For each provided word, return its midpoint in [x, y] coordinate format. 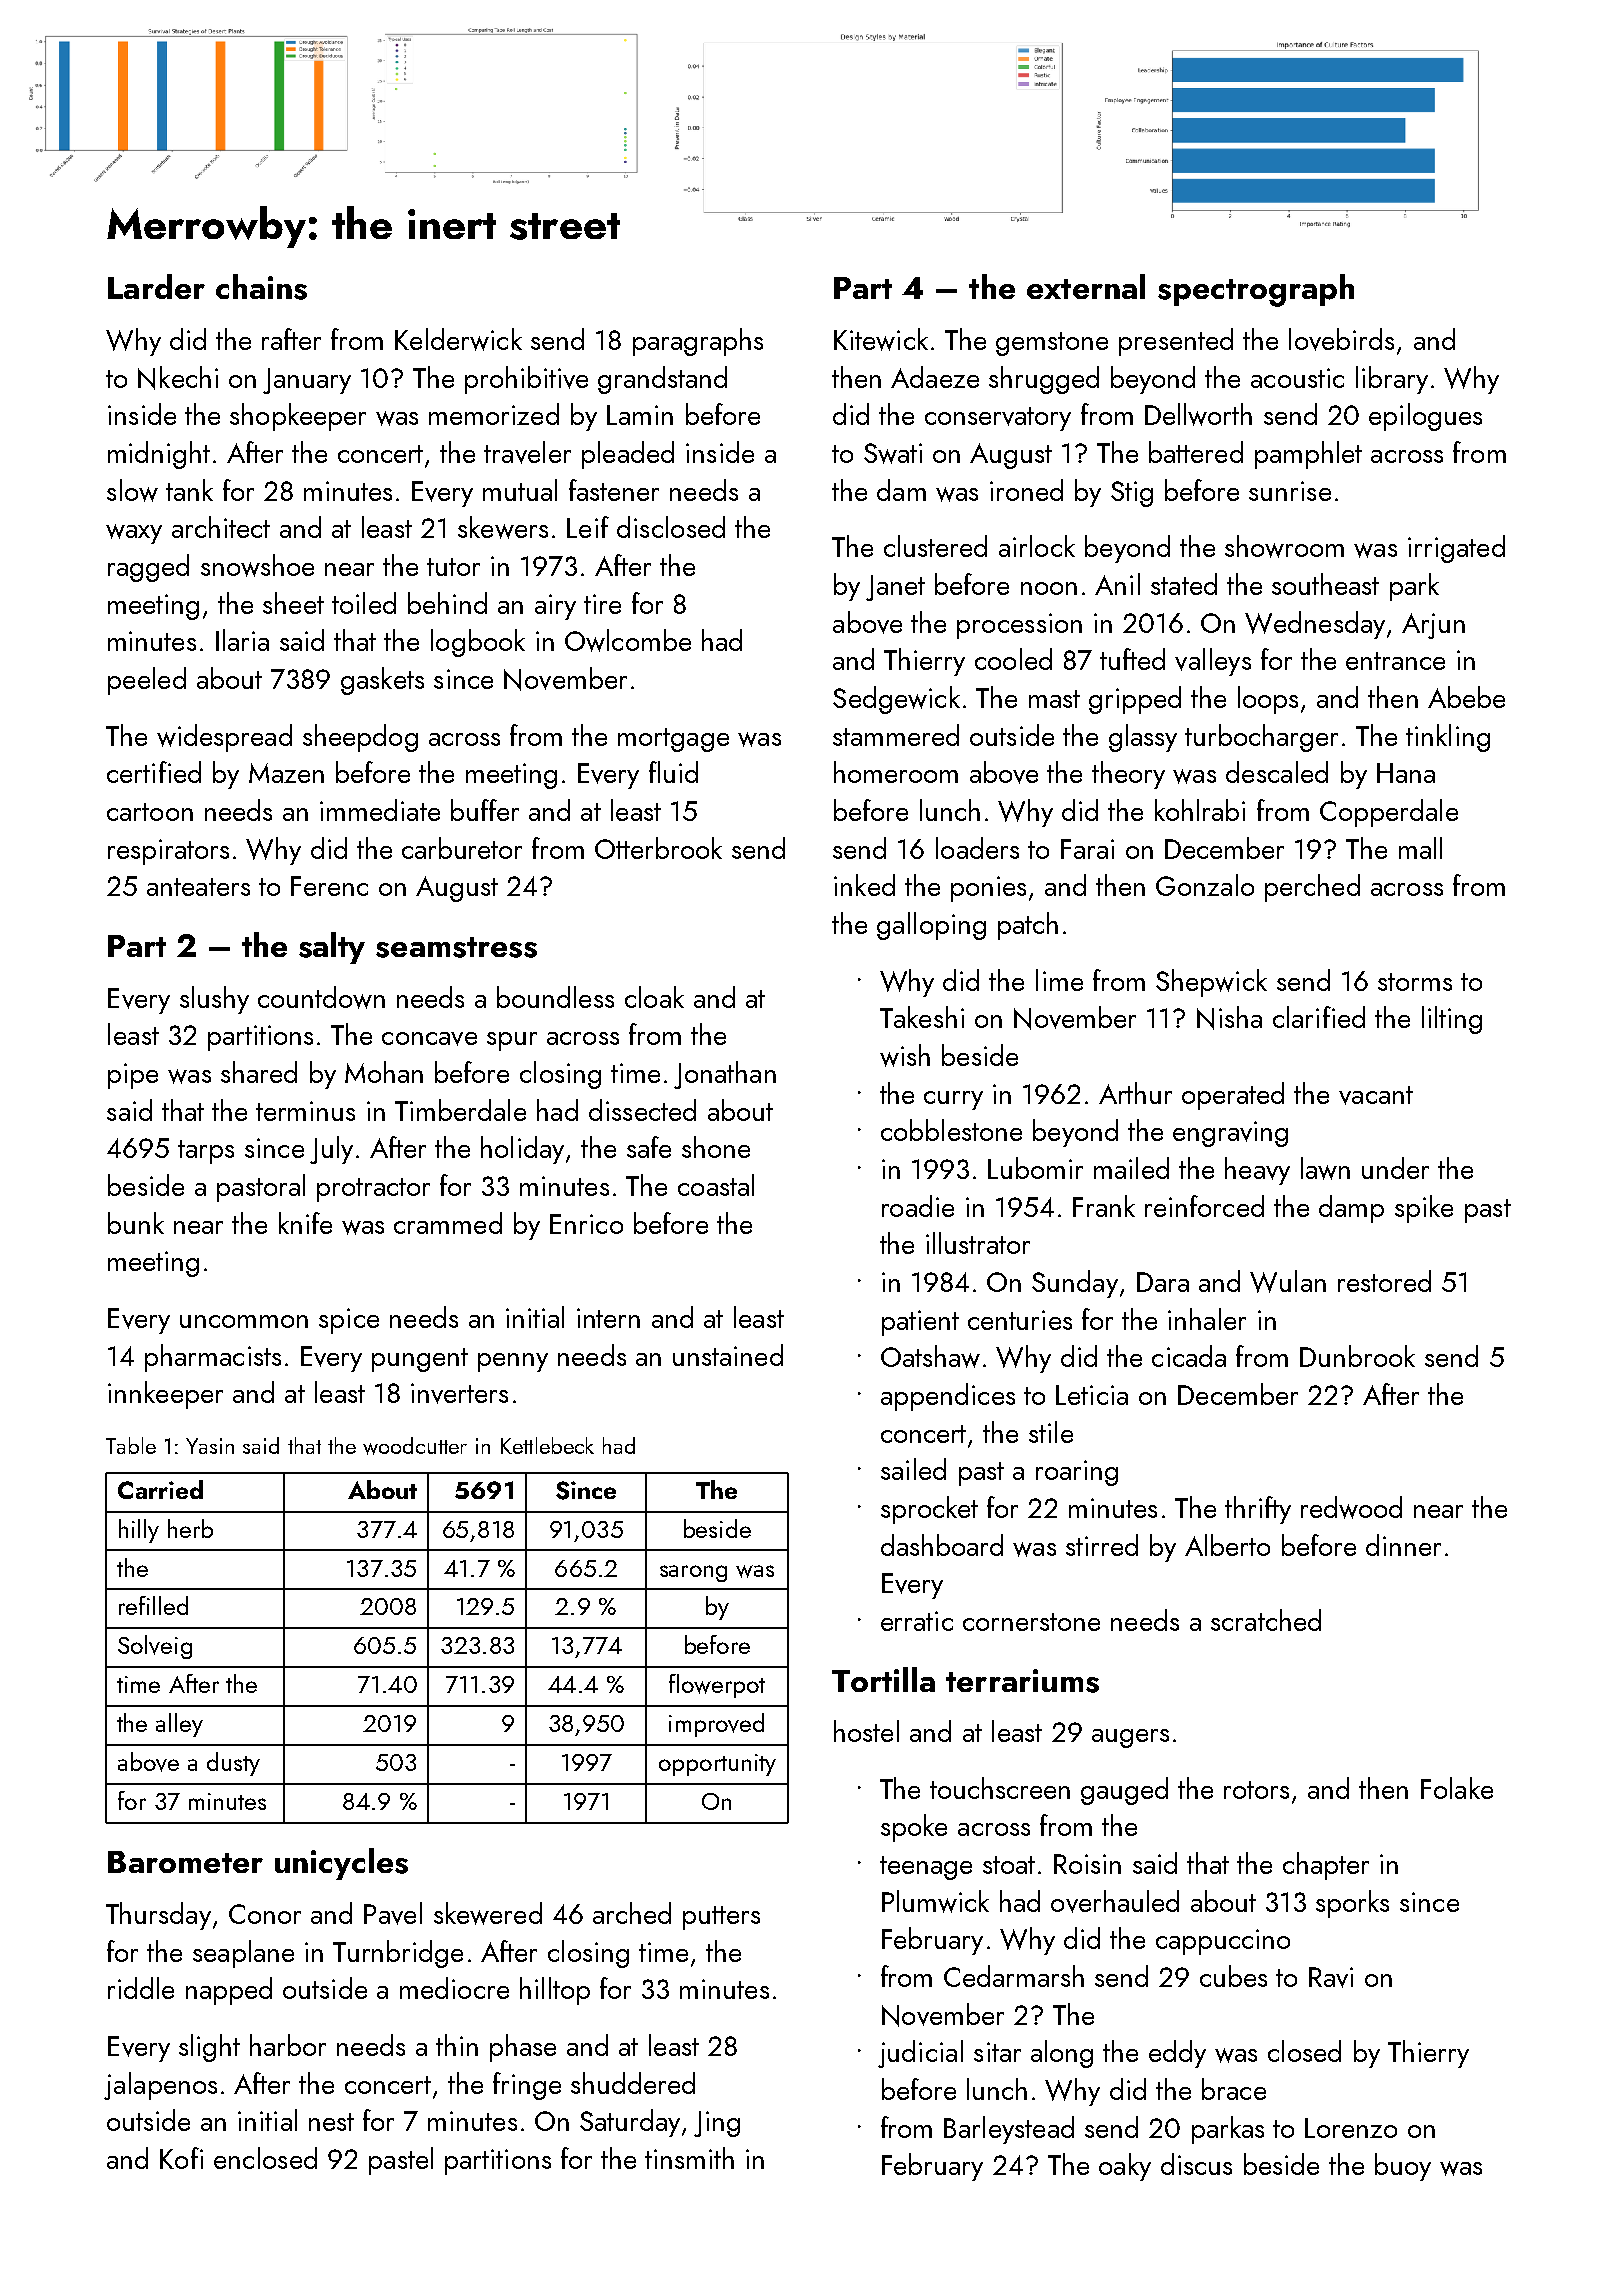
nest [331, 2122]
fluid [673, 772]
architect [221, 527]
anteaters [198, 887]
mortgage [673, 740]
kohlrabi [1200, 810]
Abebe [1466, 697]
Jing [717, 2124]
